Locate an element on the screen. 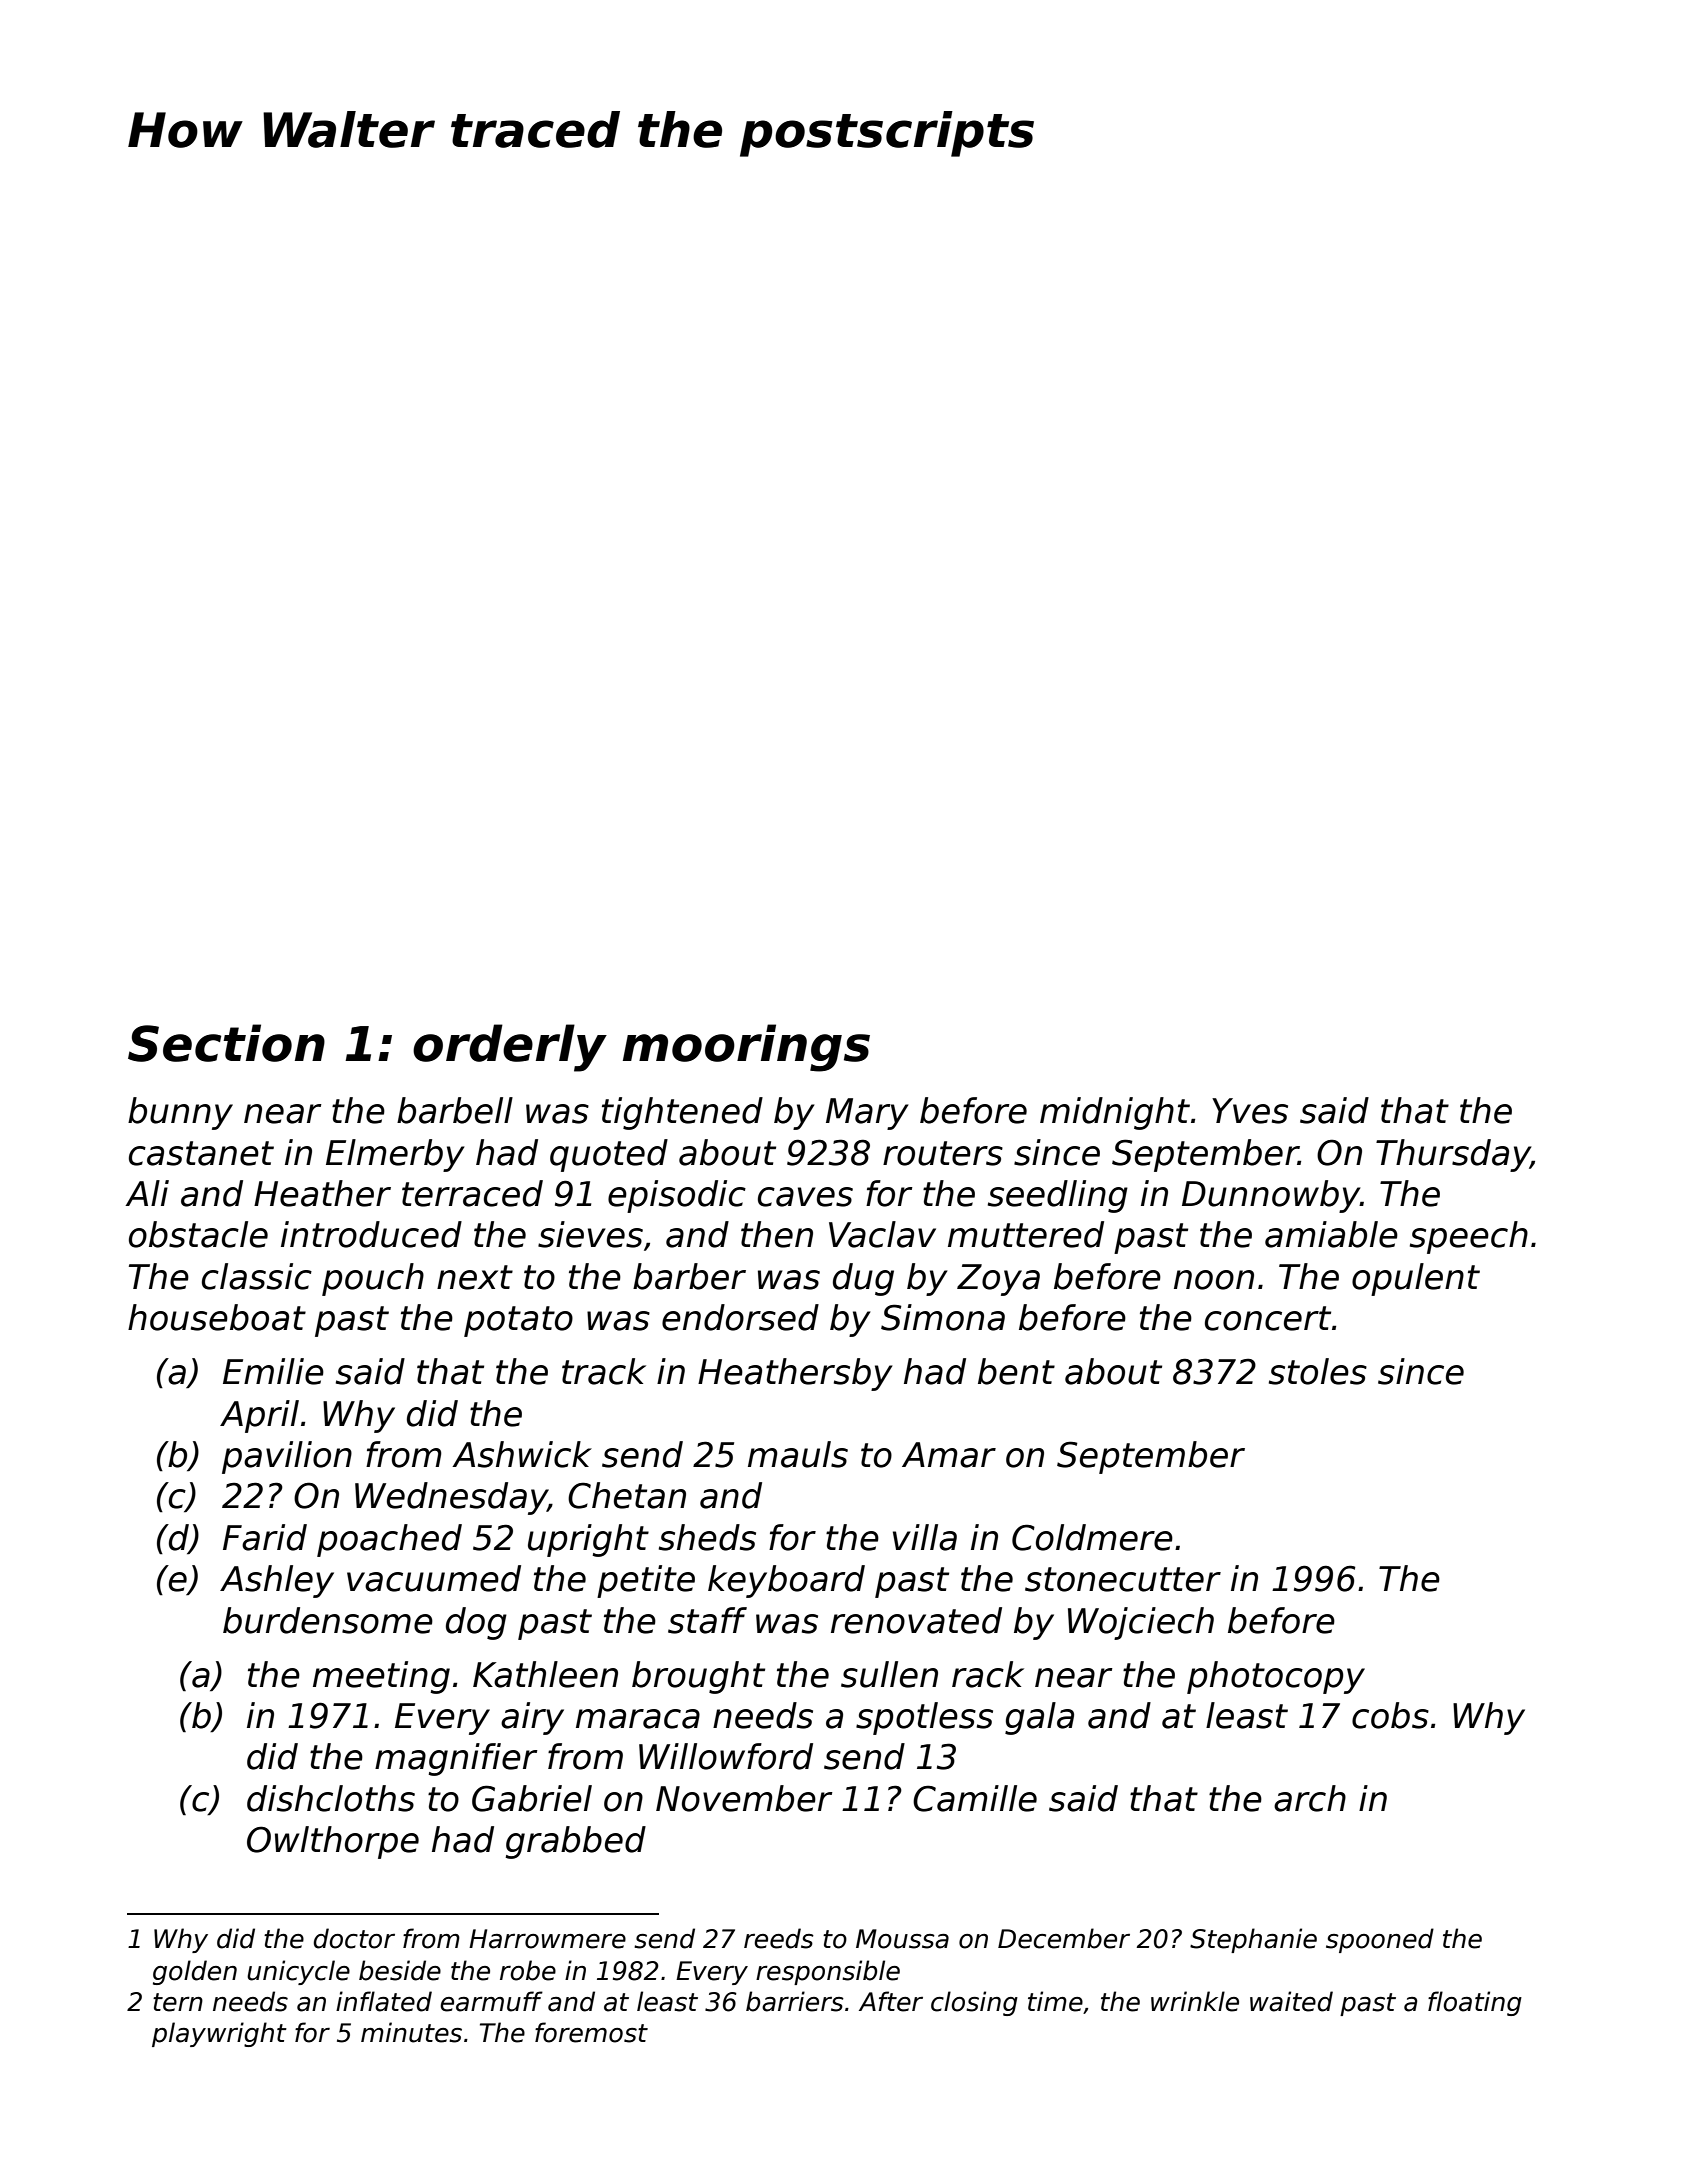  Ashwick is located at coordinates (522, 1454).
